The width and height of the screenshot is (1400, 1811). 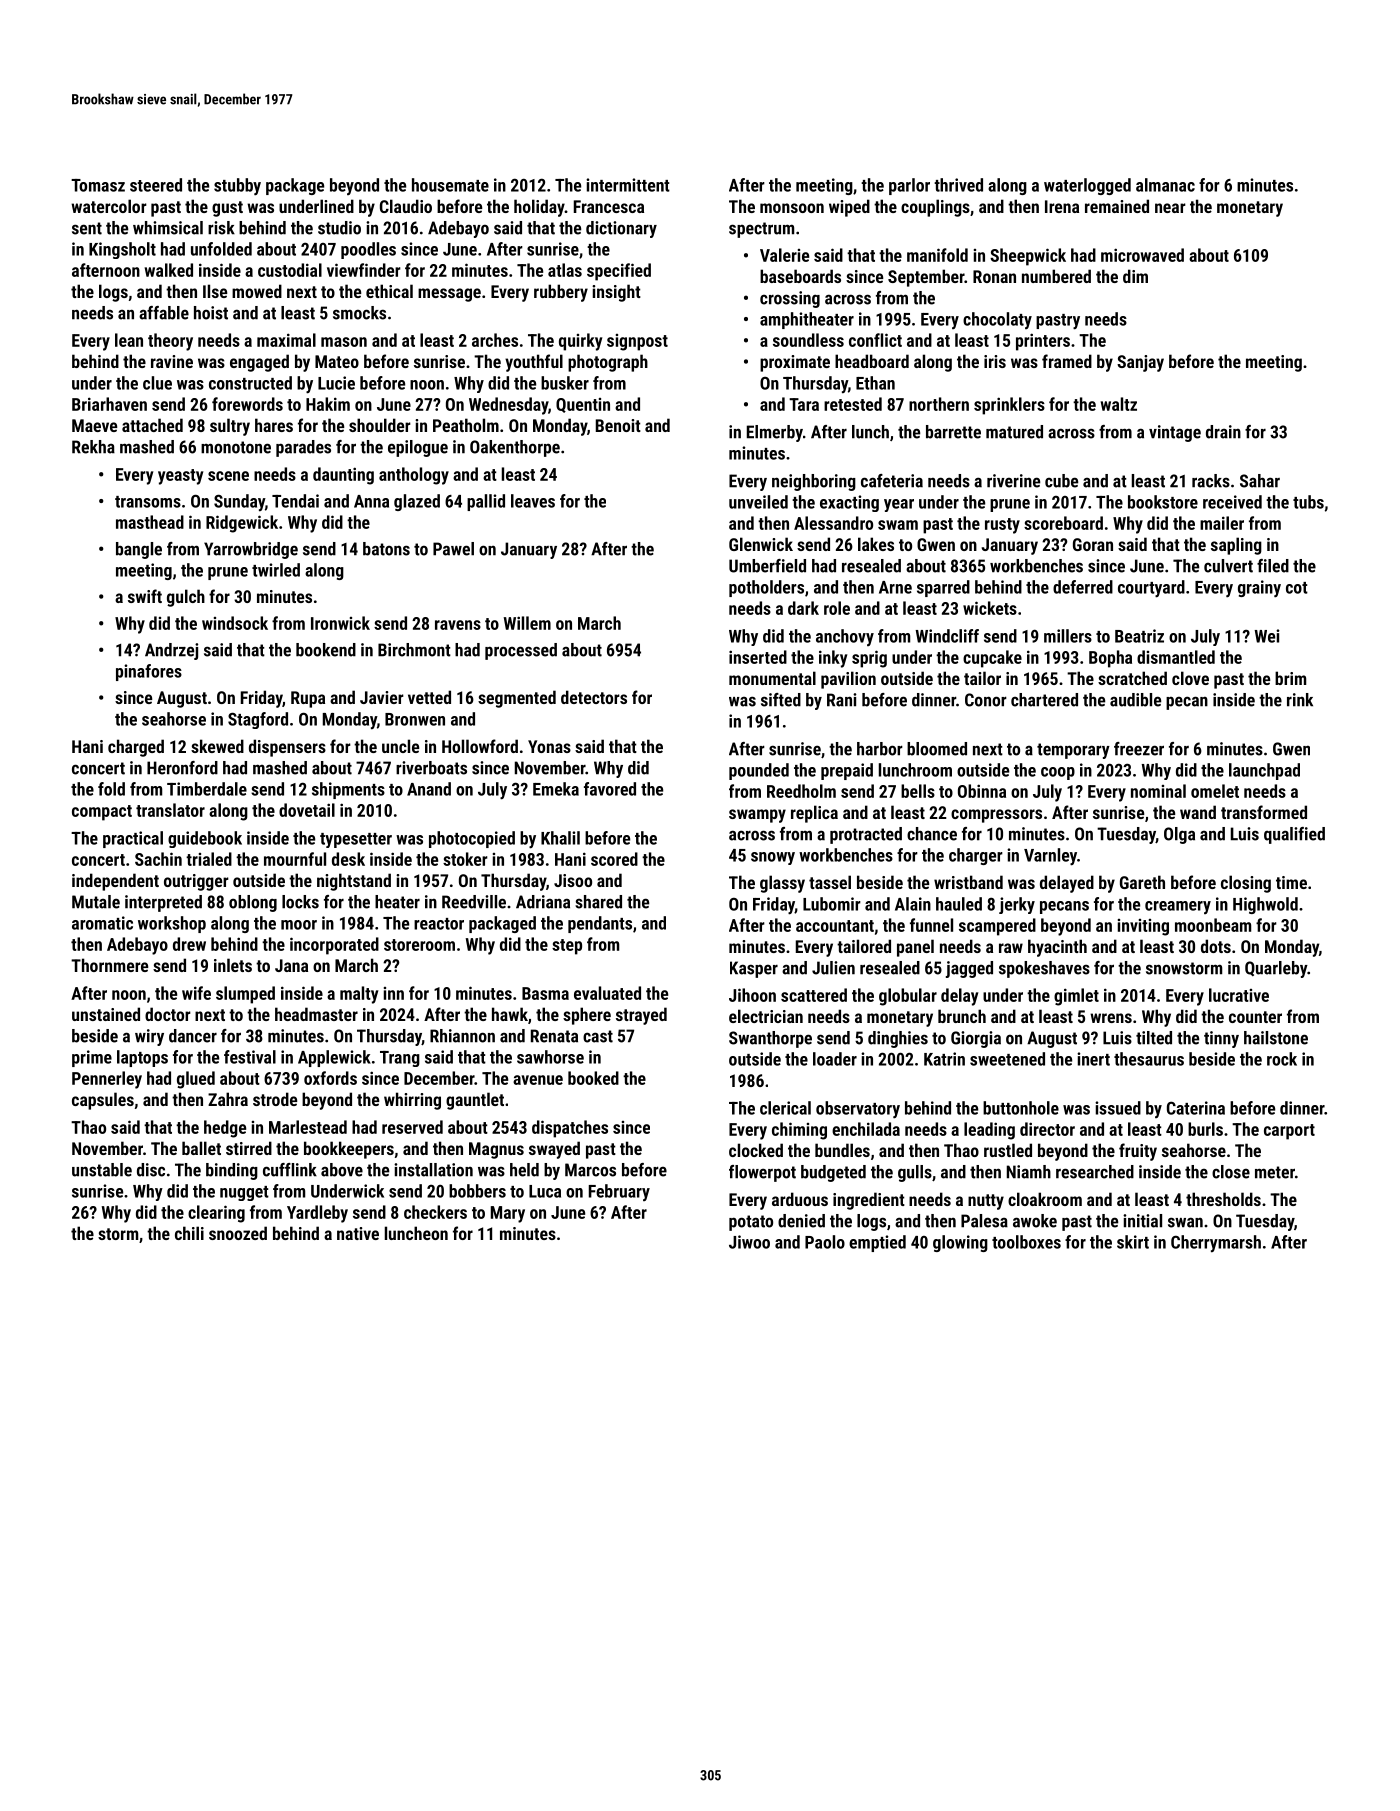 I want to click on leaves, so click(x=533, y=501).
